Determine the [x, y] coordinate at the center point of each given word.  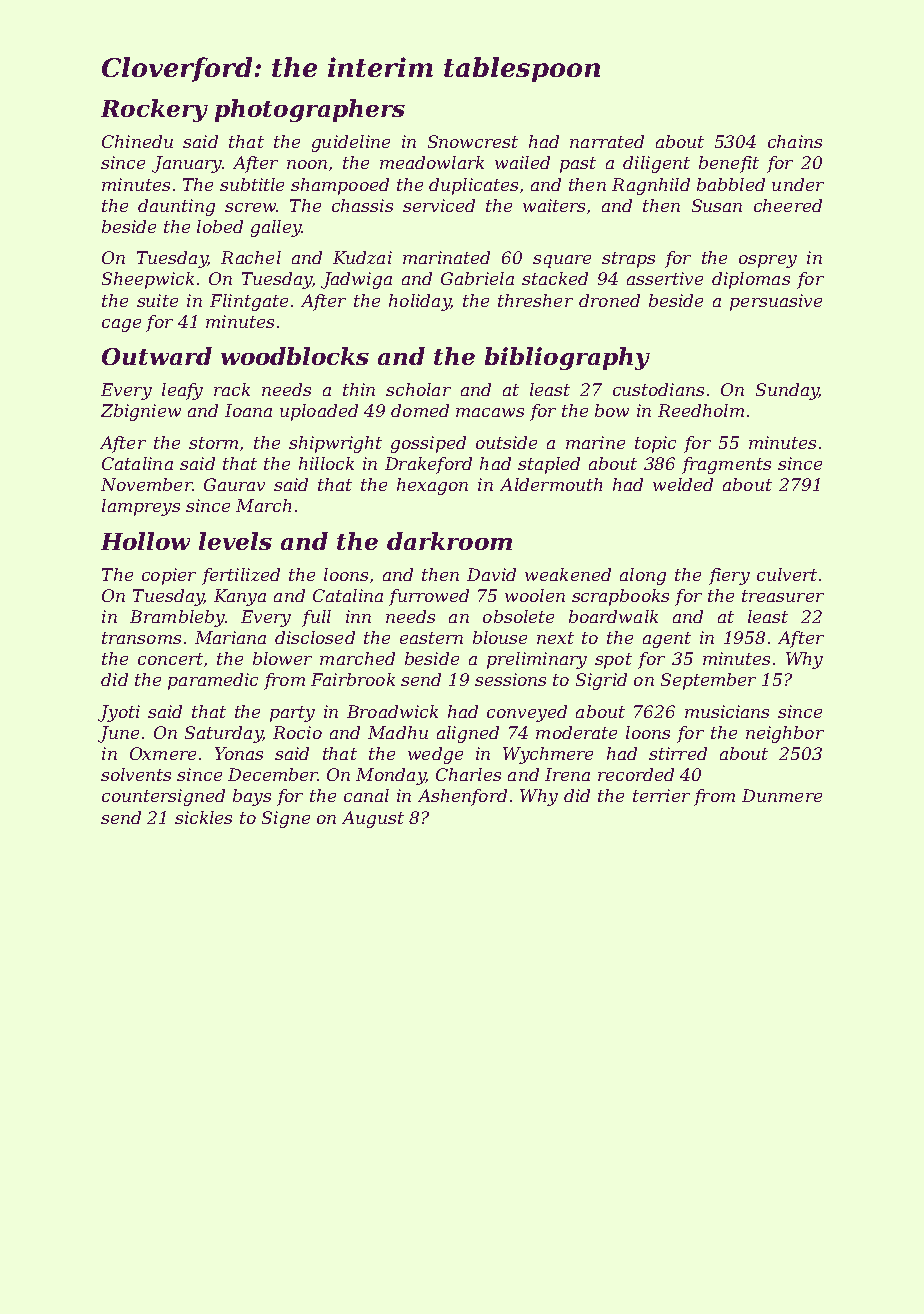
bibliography [567, 358]
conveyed [527, 713]
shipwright [335, 444]
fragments [726, 465]
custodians [658, 389]
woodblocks [295, 356]
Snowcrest [473, 141]
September [708, 681]
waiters [554, 205]
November [146, 484]
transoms [141, 638]
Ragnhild [651, 186]
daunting [176, 207]
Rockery [154, 110]
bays [252, 797]
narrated [607, 141]
